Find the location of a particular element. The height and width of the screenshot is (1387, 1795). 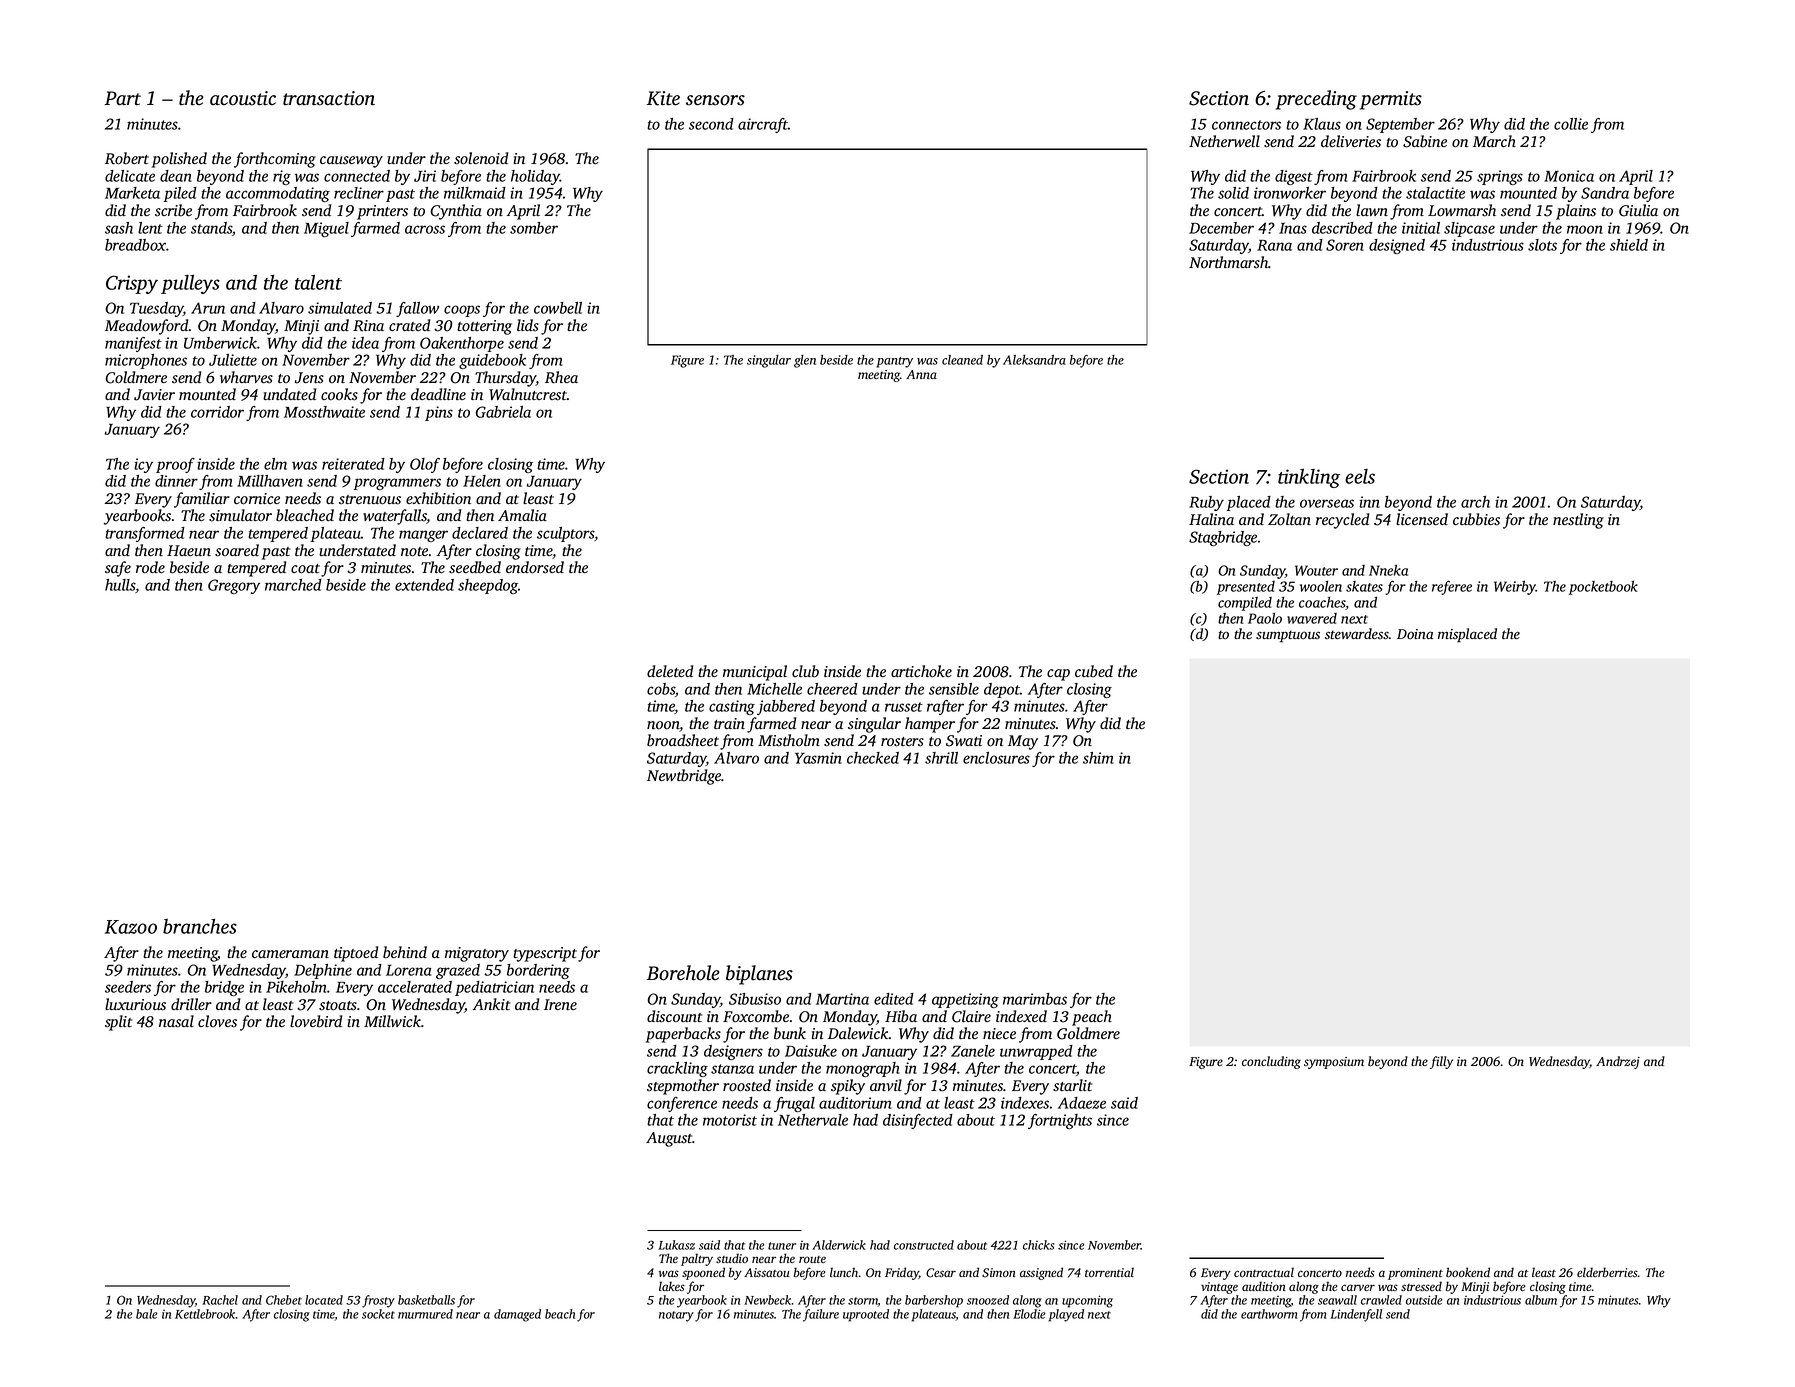

permits is located at coordinates (1391, 100).
